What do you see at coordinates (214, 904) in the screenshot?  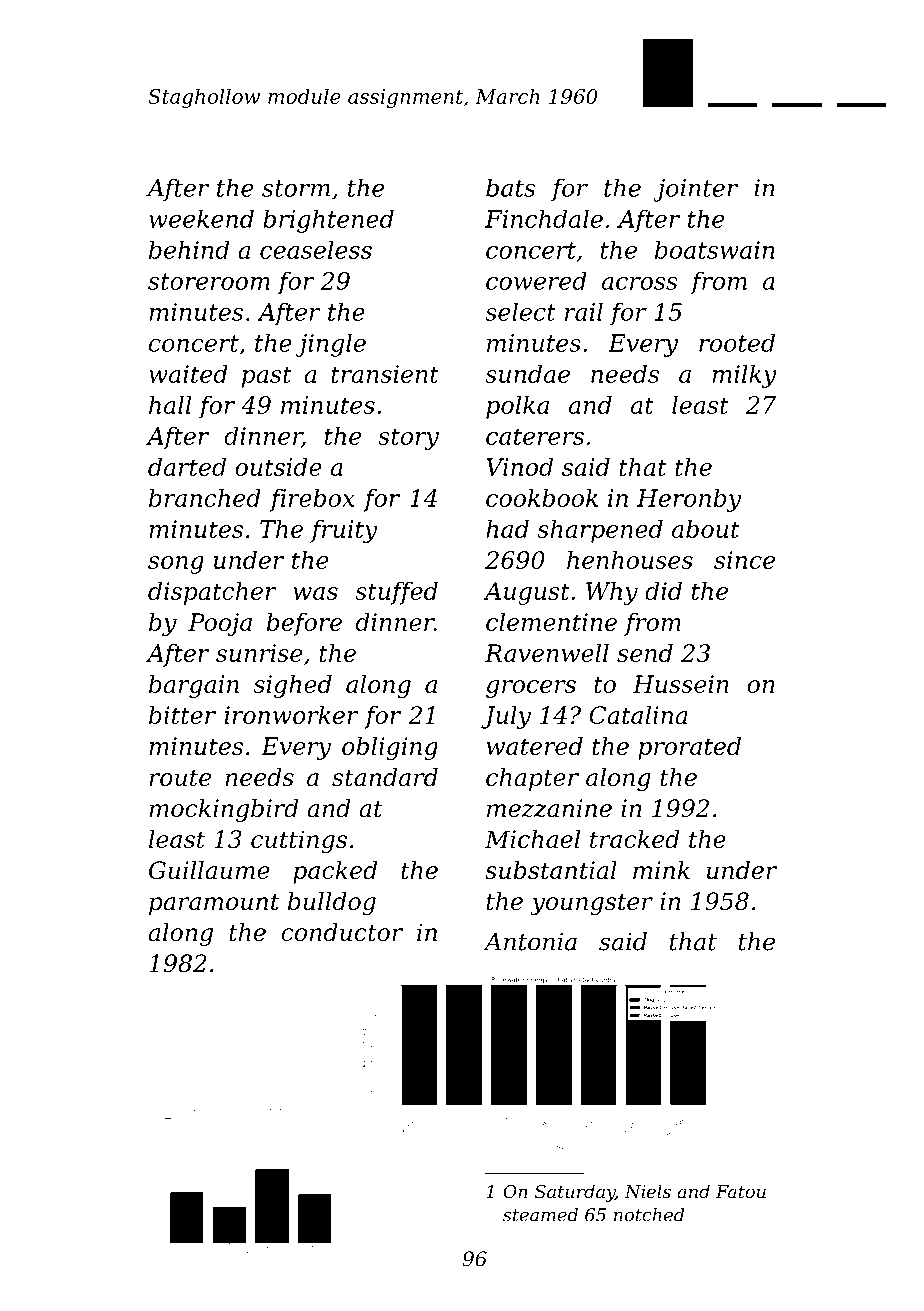 I see `paramount` at bounding box center [214, 904].
